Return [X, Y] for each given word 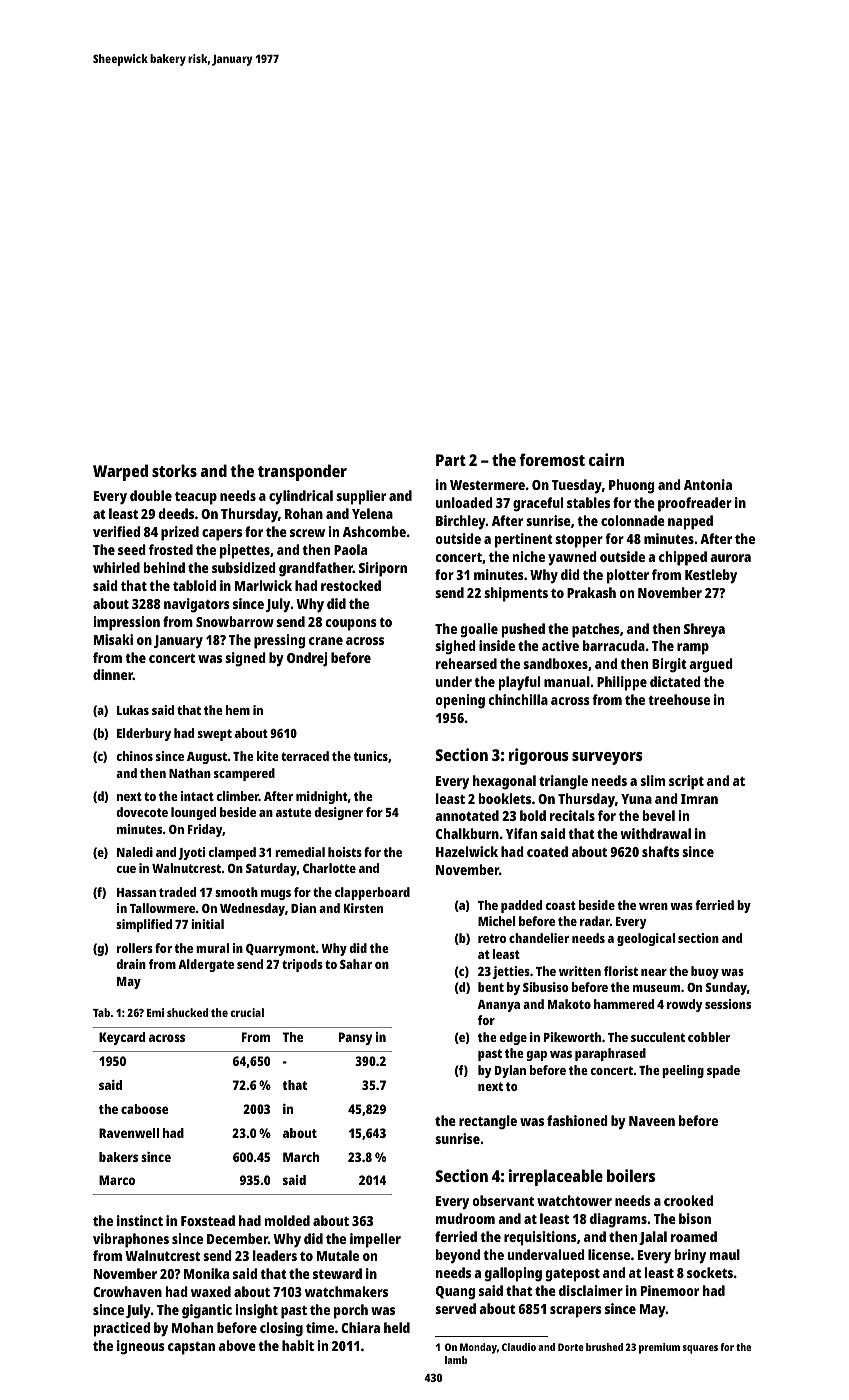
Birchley [461, 522]
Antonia [708, 484]
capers [222, 535]
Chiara [360, 1327]
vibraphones [131, 1240]
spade [723, 1071]
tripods [302, 965]
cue [126, 869]
